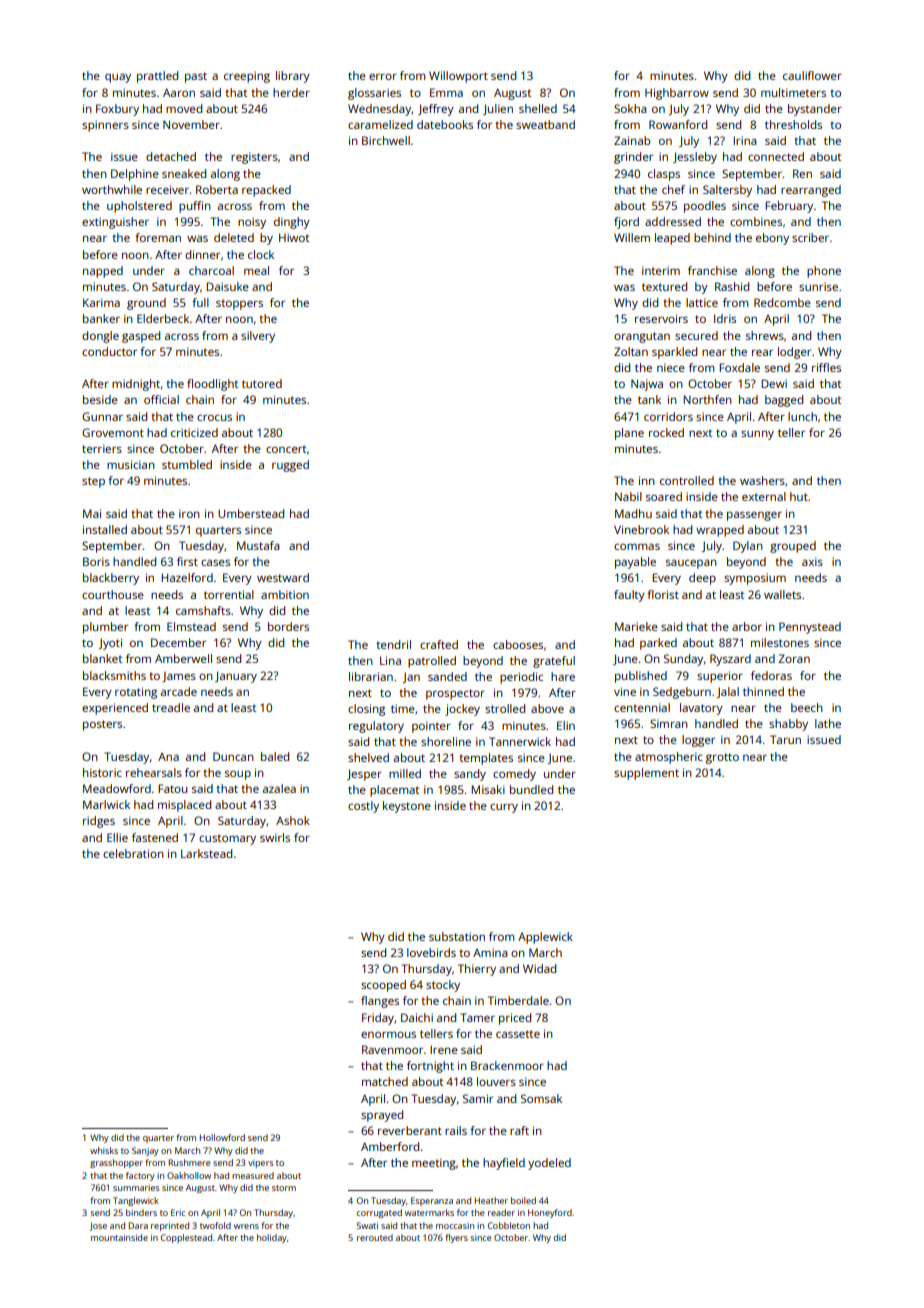 The height and width of the screenshot is (1308, 924). Describe the element at coordinates (628, 496) in the screenshot. I see `Nabil` at that location.
